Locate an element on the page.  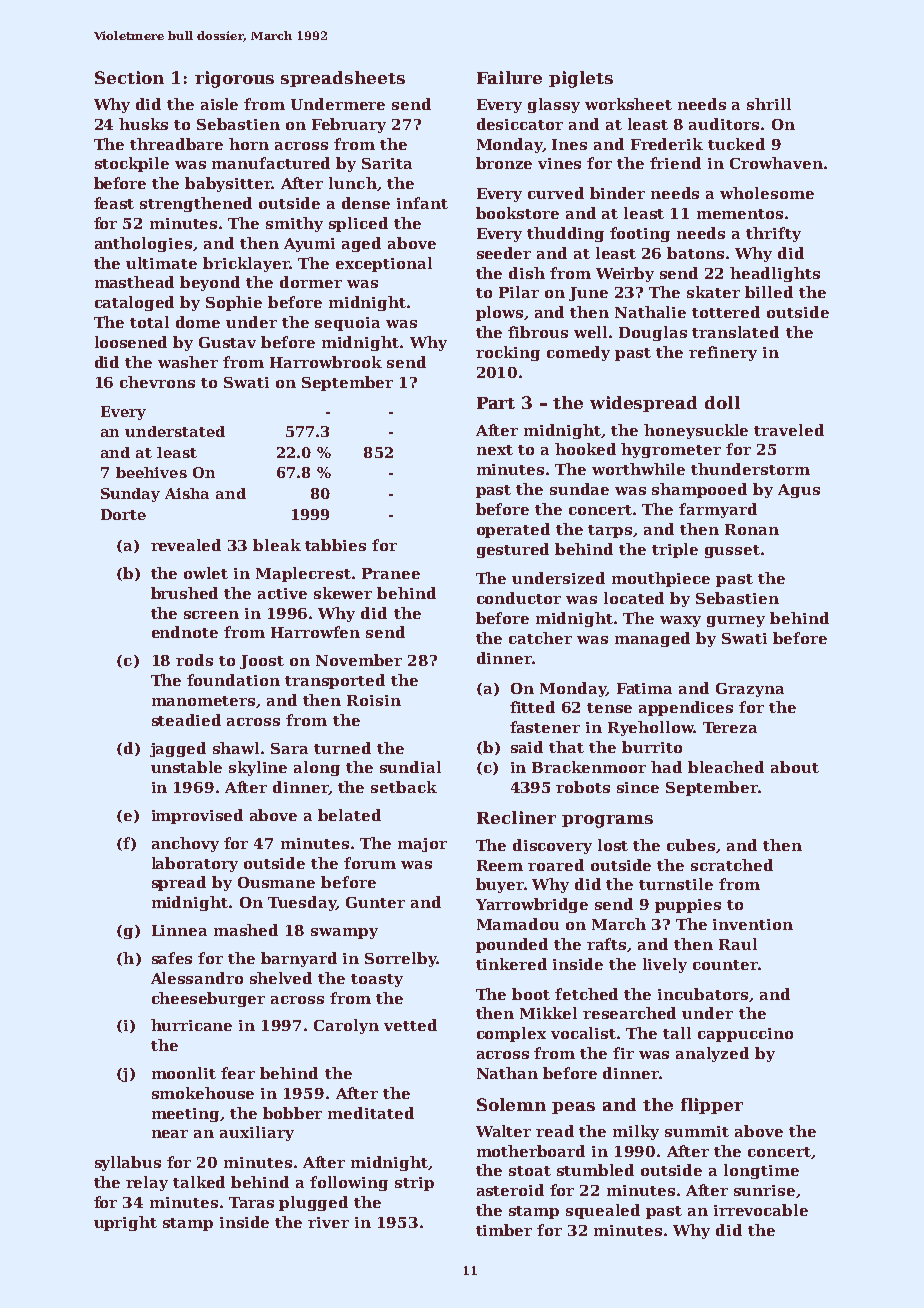
upright is located at coordinates (125, 1223).
